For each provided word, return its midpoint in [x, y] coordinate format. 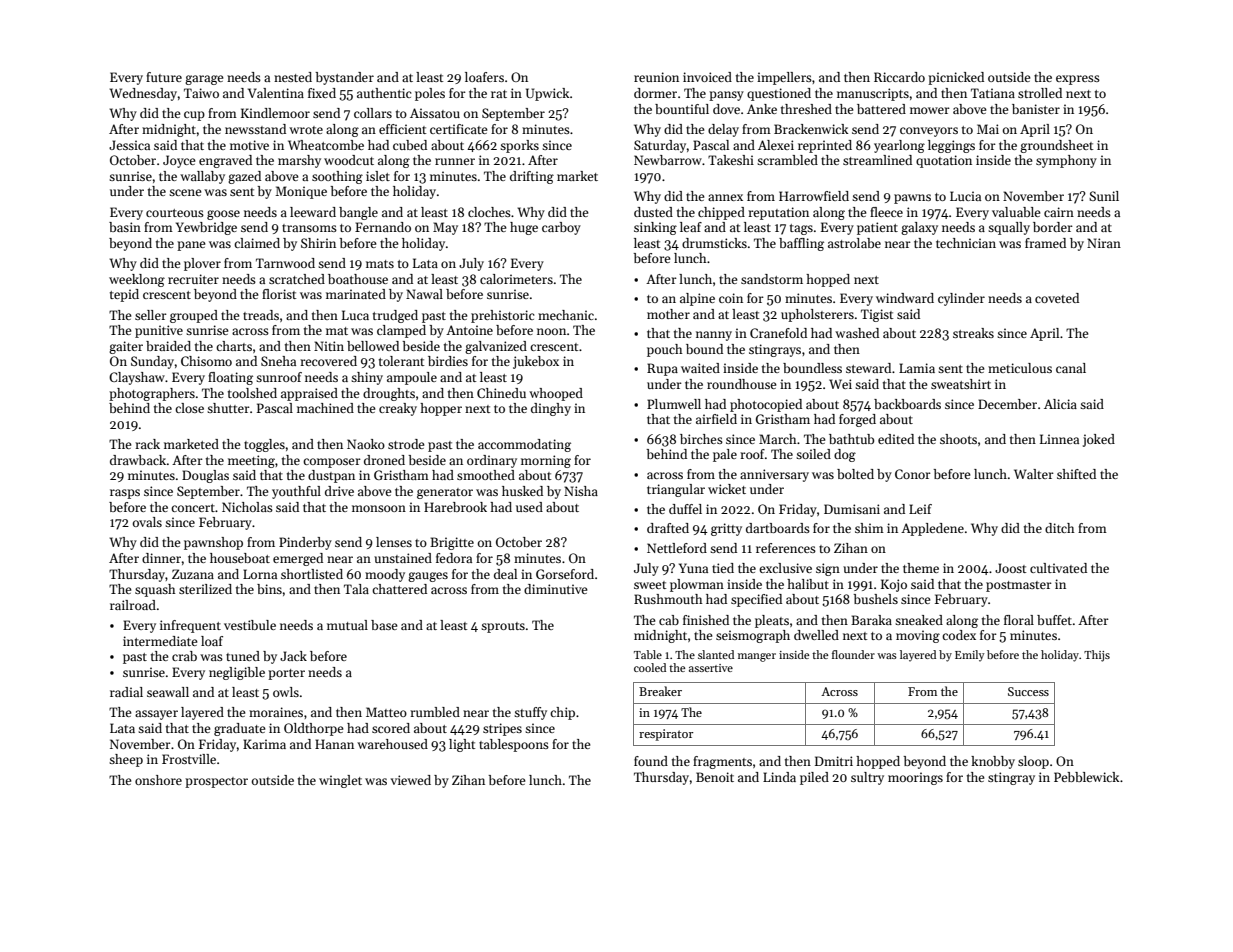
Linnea [1059, 439]
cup [194, 116]
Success [1028, 691]
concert [193, 508]
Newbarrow [668, 160]
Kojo [894, 585]
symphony [1066, 161]
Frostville [189, 759]
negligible [237, 673]
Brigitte [452, 543]
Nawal [424, 294]
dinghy [551, 409]
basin [125, 227]
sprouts [503, 627]
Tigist [877, 315]
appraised [309, 394]
